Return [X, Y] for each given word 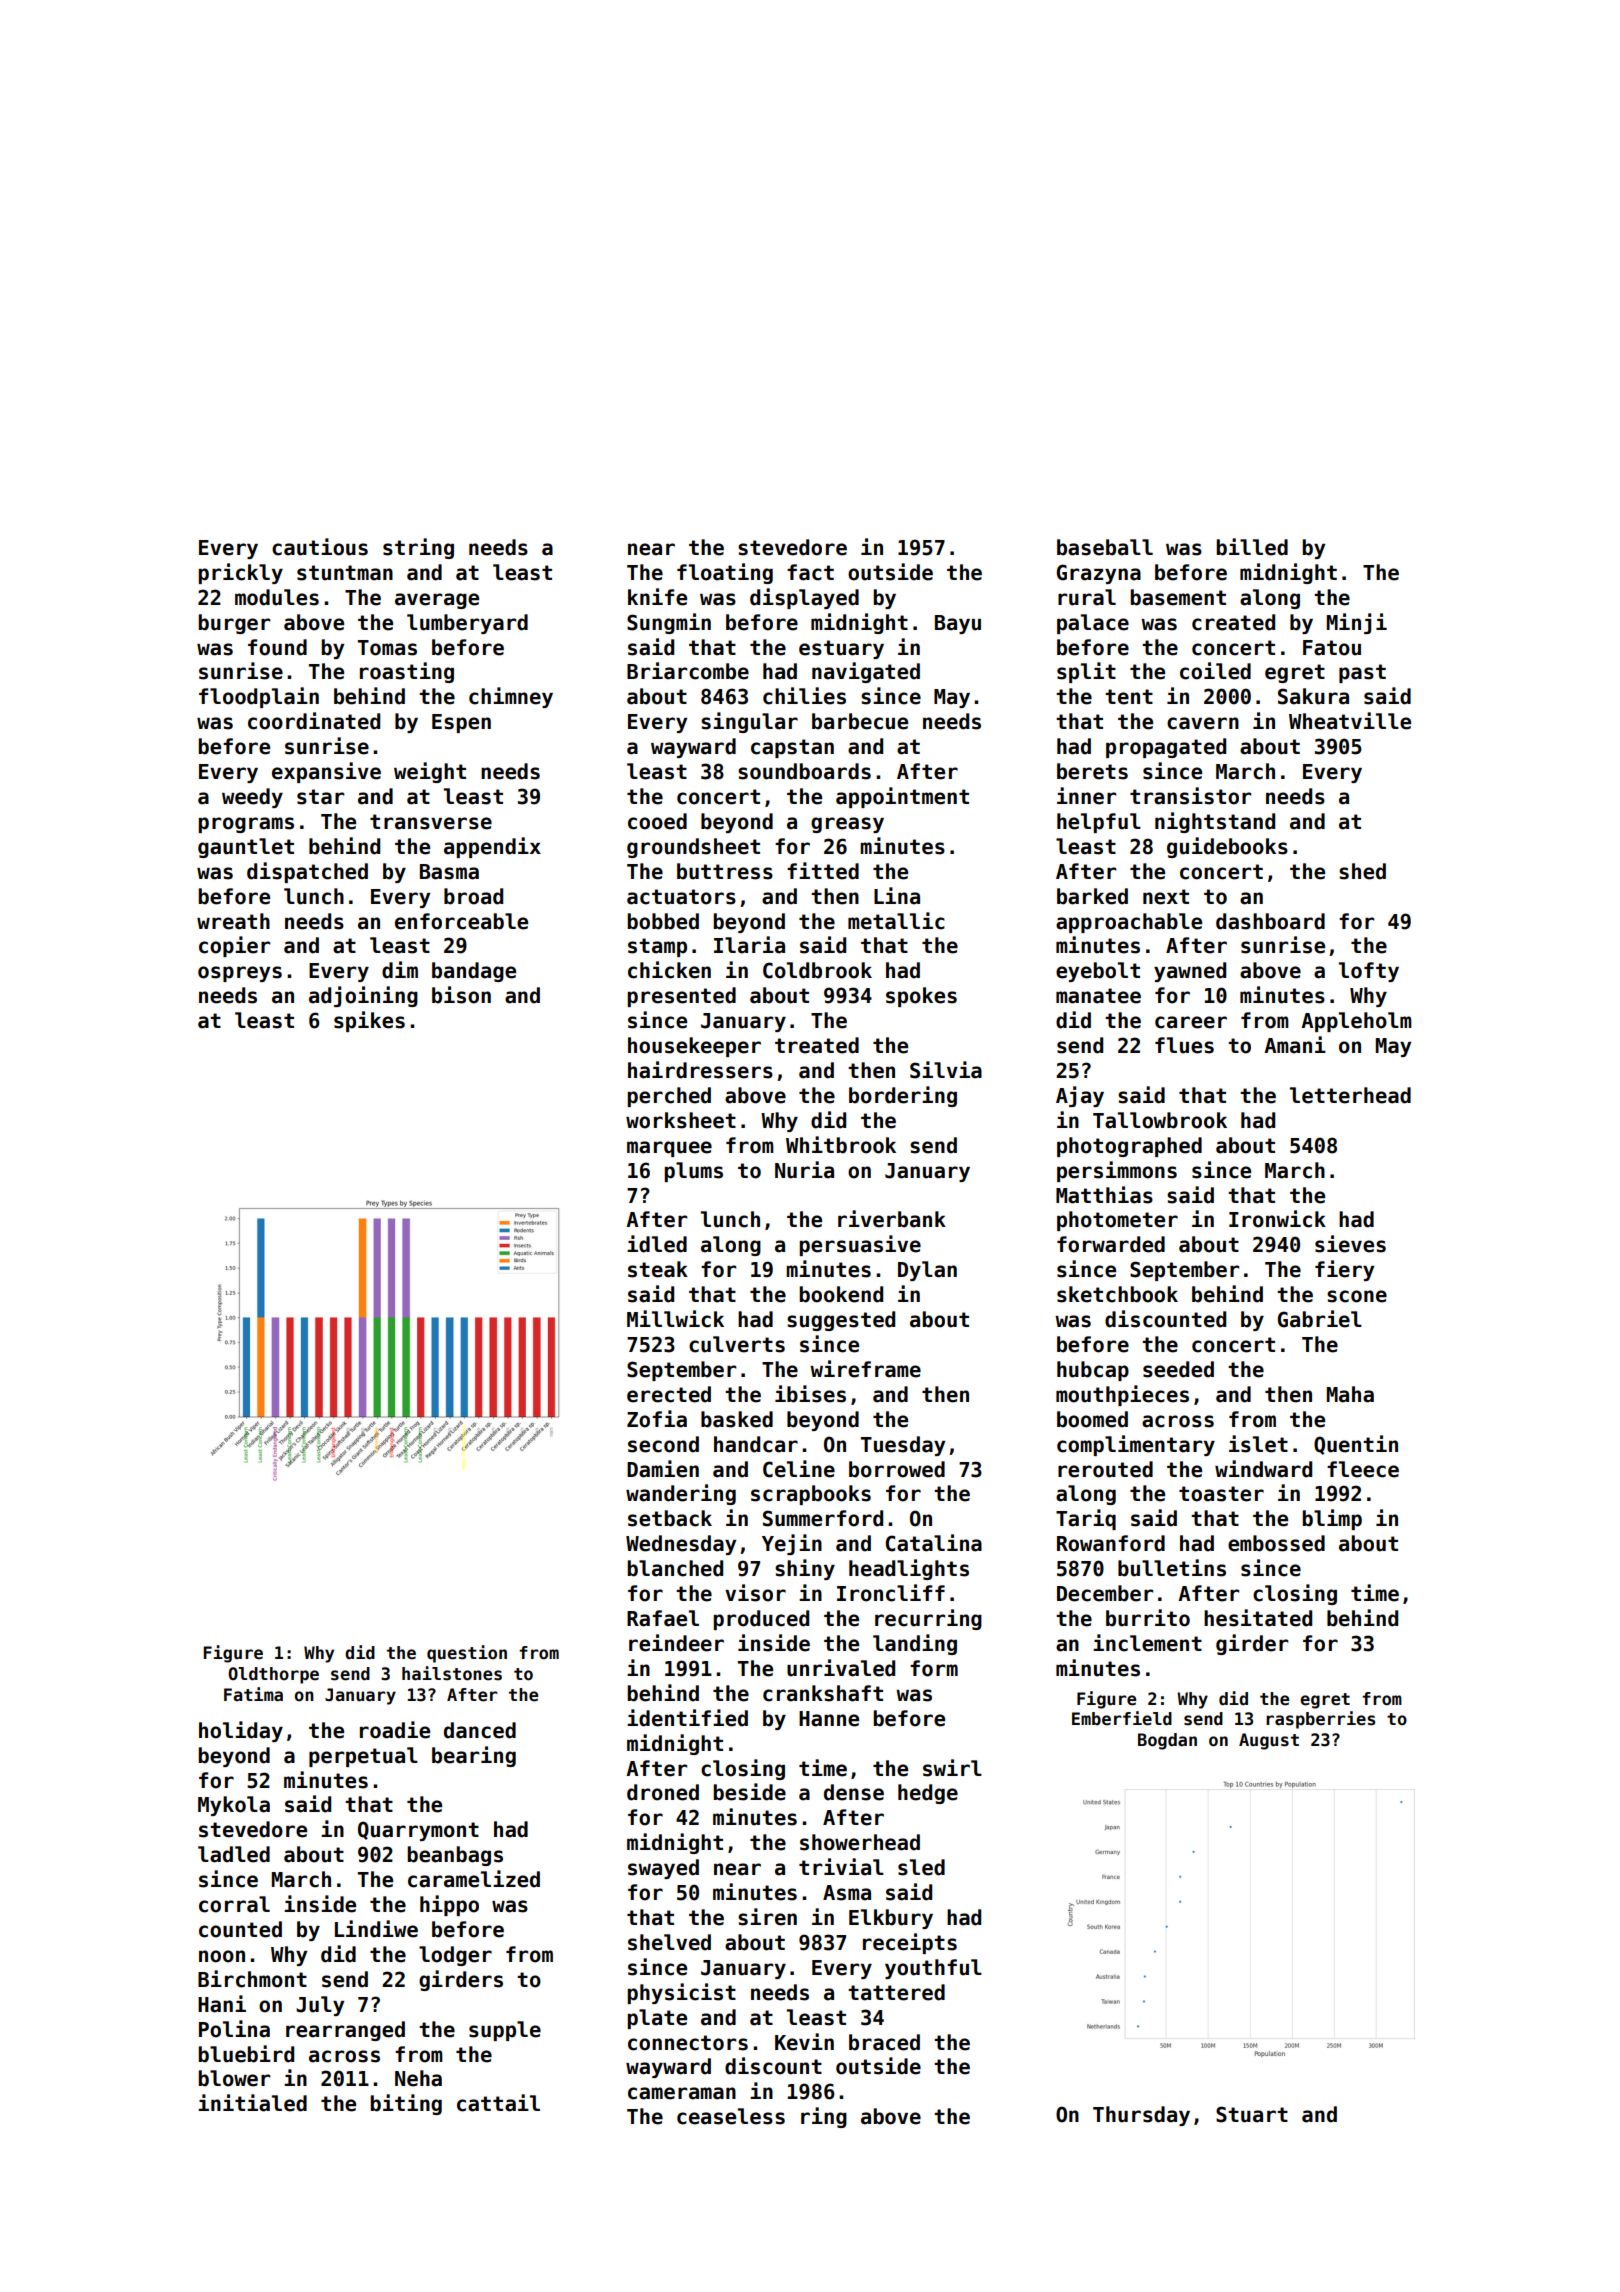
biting [406, 2104]
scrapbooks [811, 1495]
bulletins [1172, 1568]
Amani [1295, 1045]
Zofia [657, 1419]
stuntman [345, 573]
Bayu [958, 624]
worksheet [681, 1120]
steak [658, 1269]
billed [1252, 547]
